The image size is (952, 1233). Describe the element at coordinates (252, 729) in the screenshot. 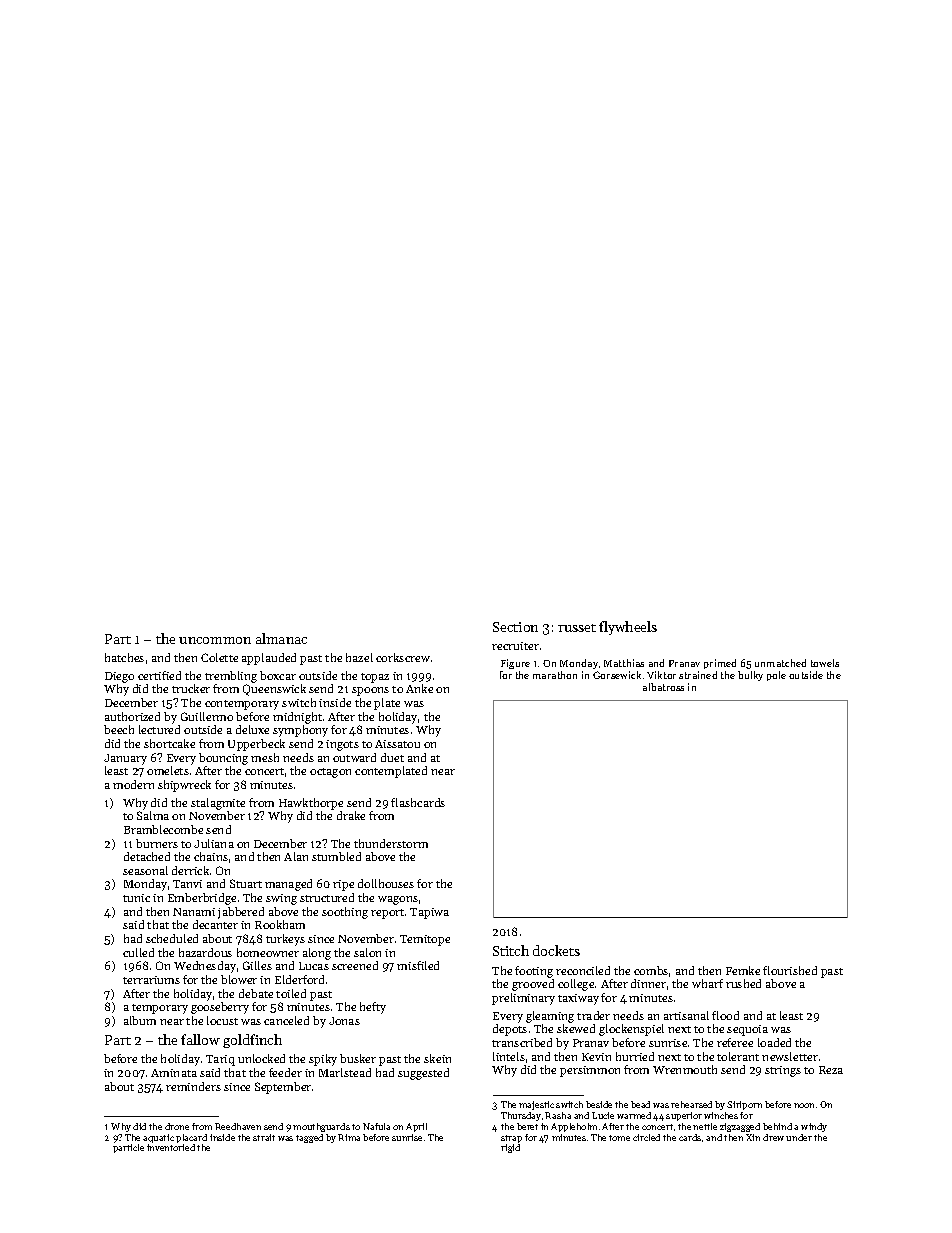

I see `deluxe` at that location.
